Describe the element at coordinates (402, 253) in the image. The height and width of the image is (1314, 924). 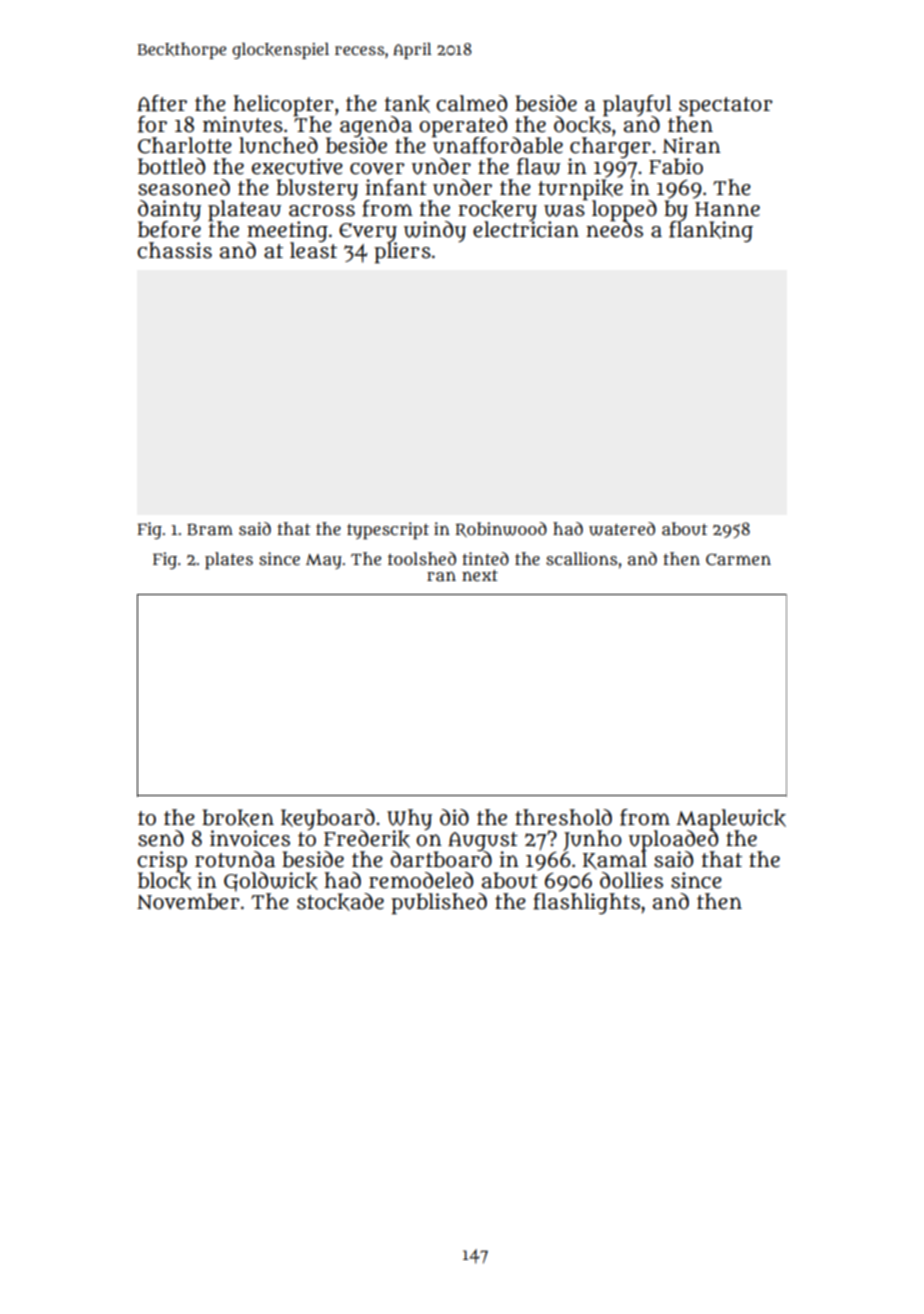
I see `pliers` at that location.
